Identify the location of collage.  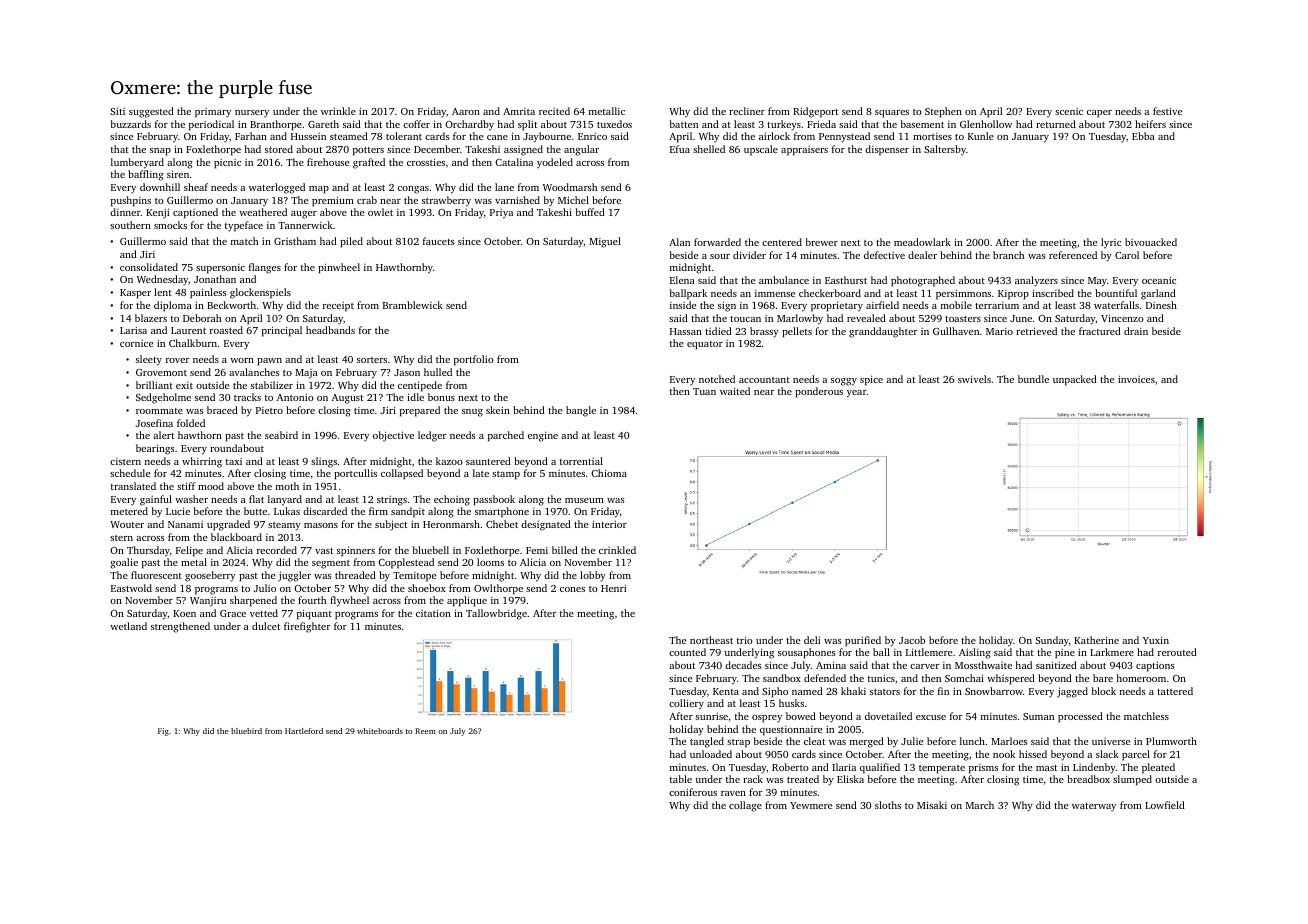
(745, 806).
